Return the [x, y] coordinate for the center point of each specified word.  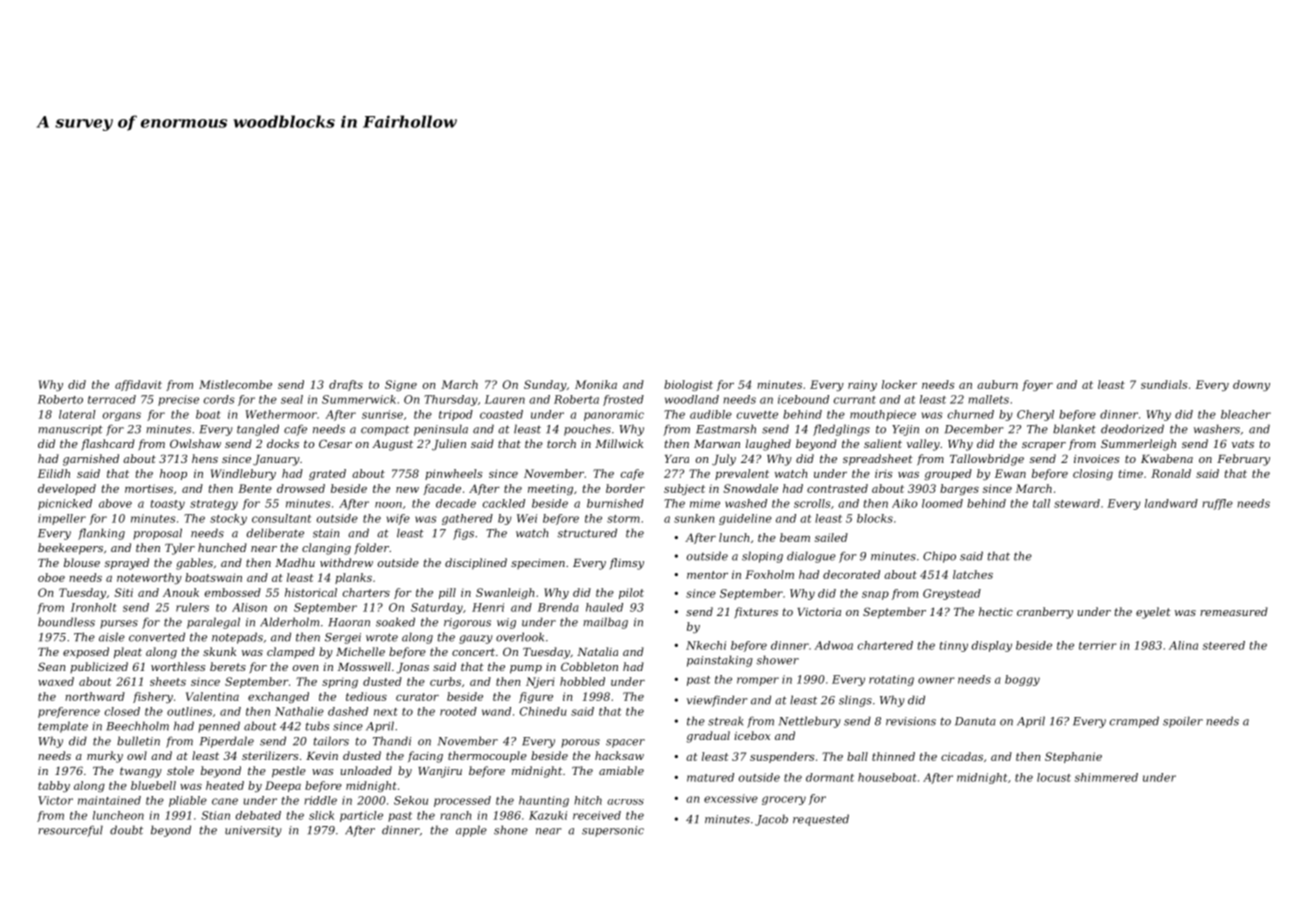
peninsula [441, 430]
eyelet [1153, 613]
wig [506, 623]
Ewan [1010, 473]
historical [311, 592]
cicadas [962, 756]
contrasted [837, 488]
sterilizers [270, 755]
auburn [997, 384]
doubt [126, 830]
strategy [214, 505]
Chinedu [543, 711]
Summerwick [359, 399]
